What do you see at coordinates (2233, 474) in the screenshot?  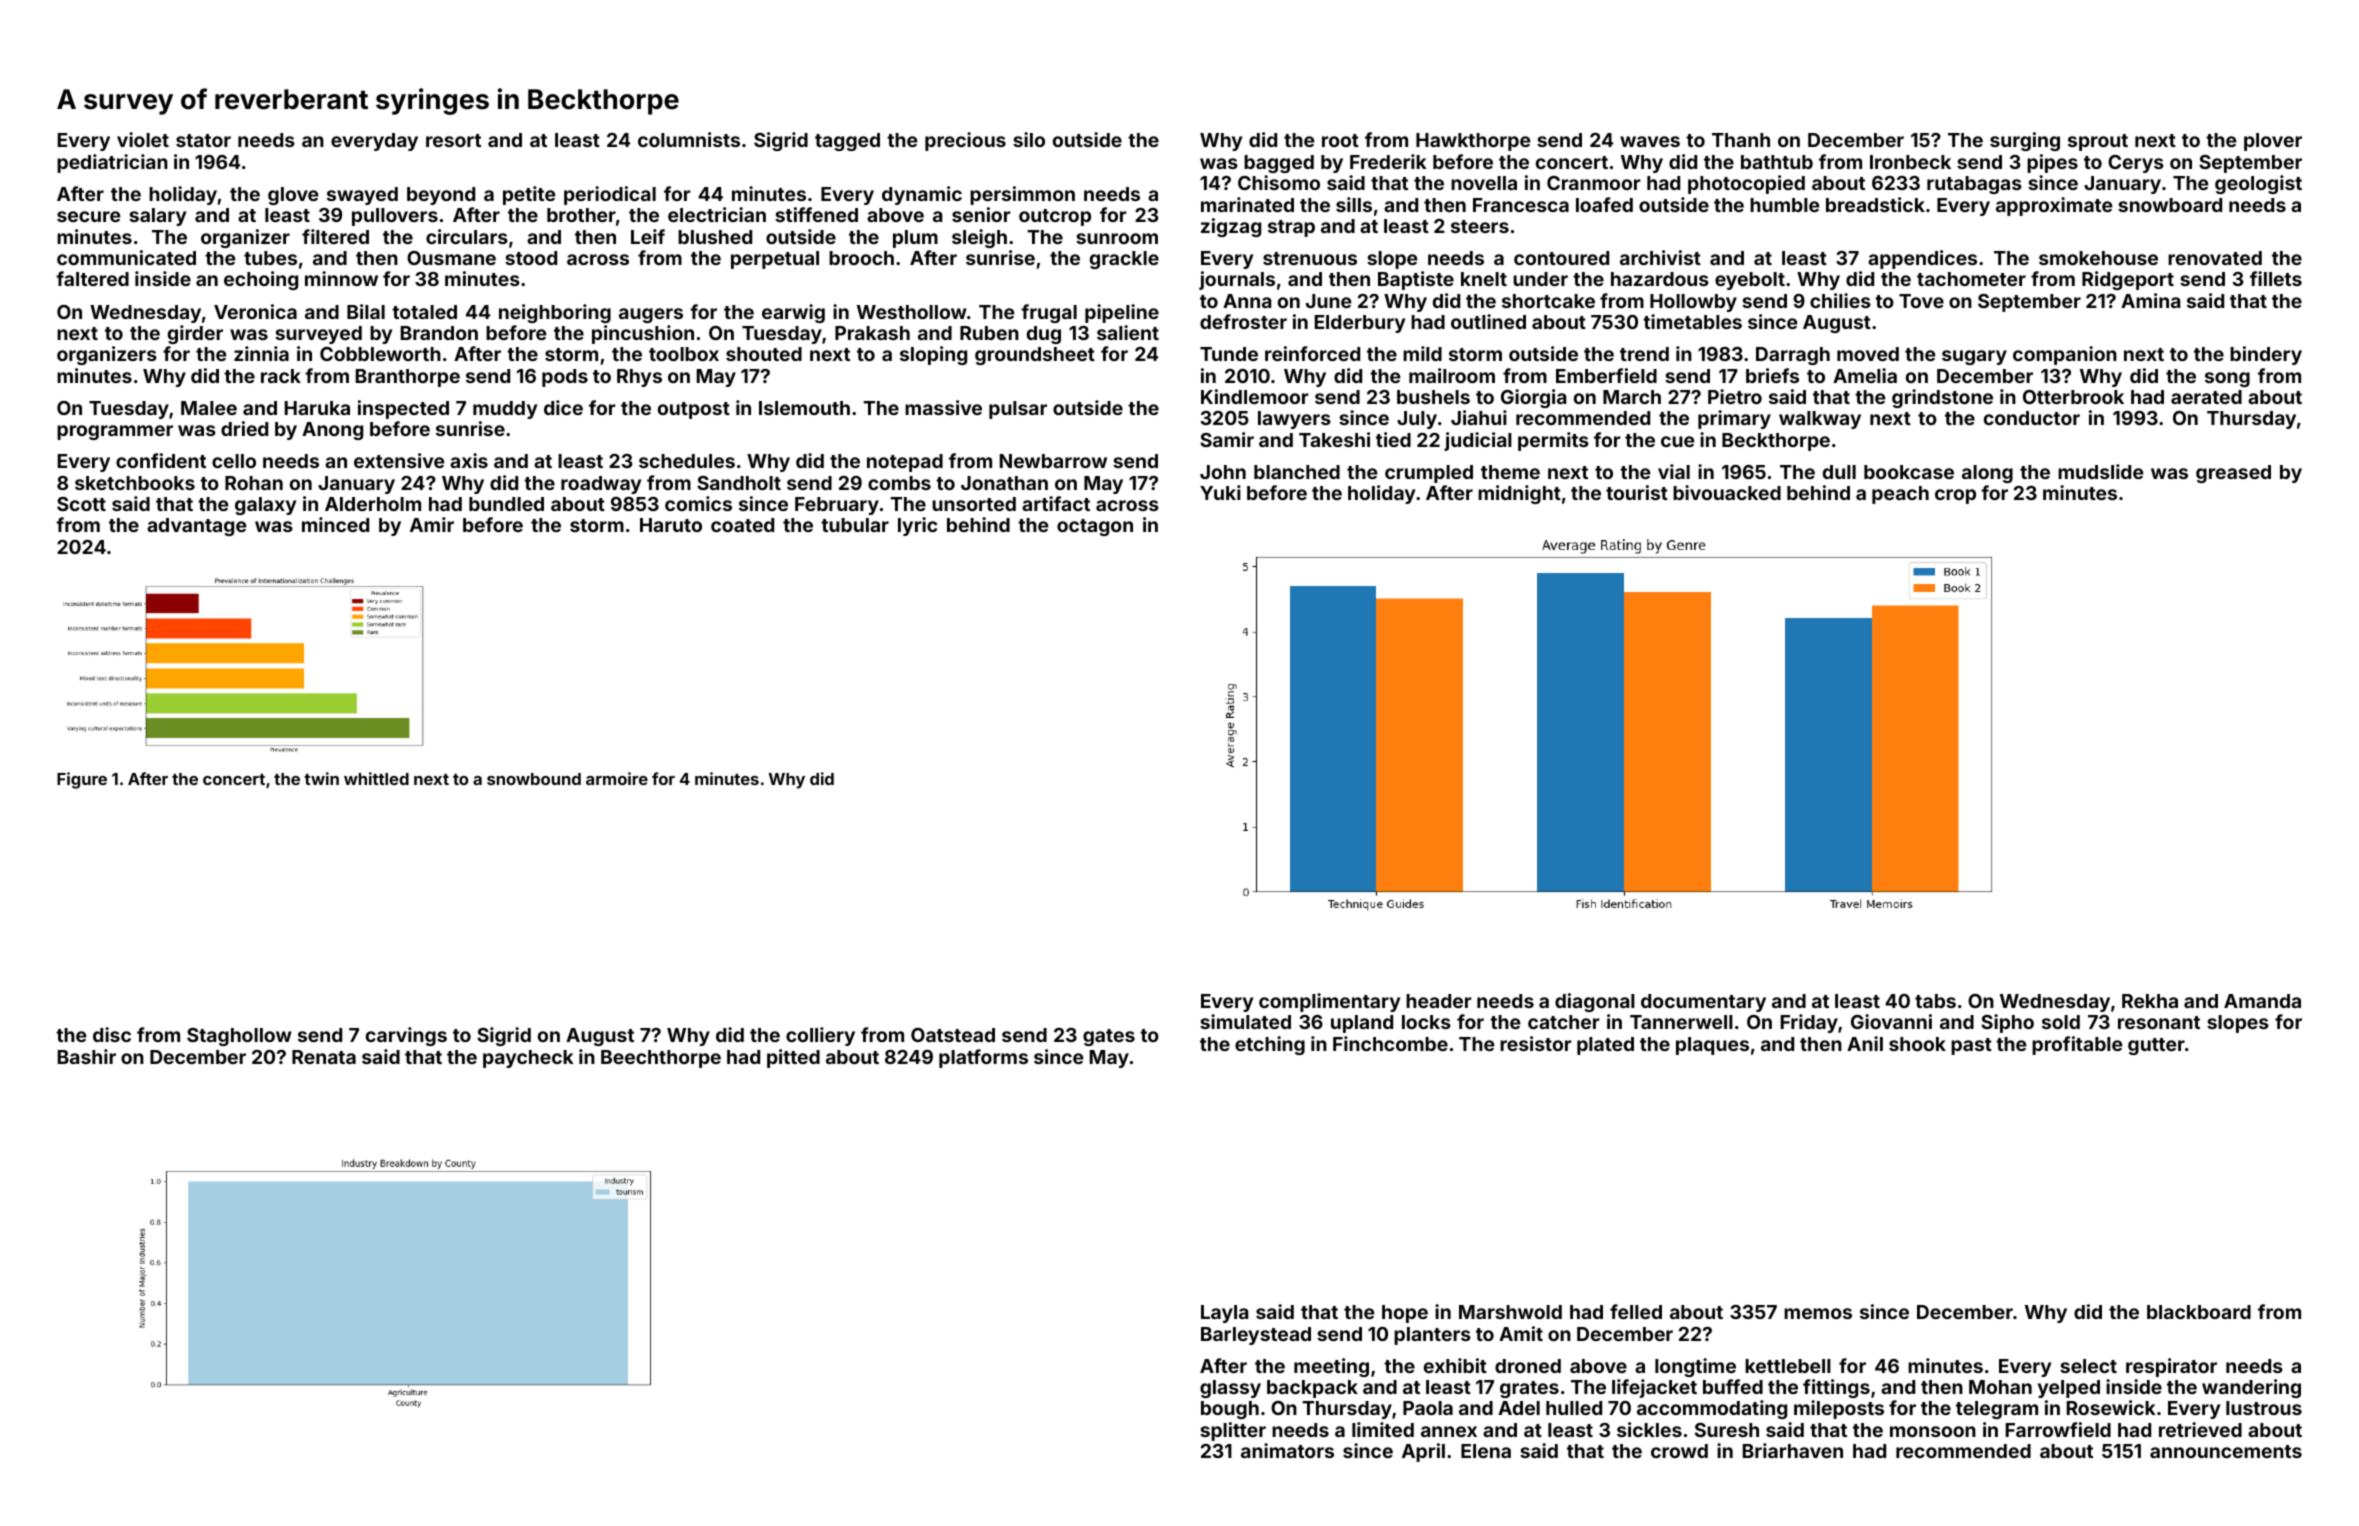 I see `greased` at bounding box center [2233, 474].
